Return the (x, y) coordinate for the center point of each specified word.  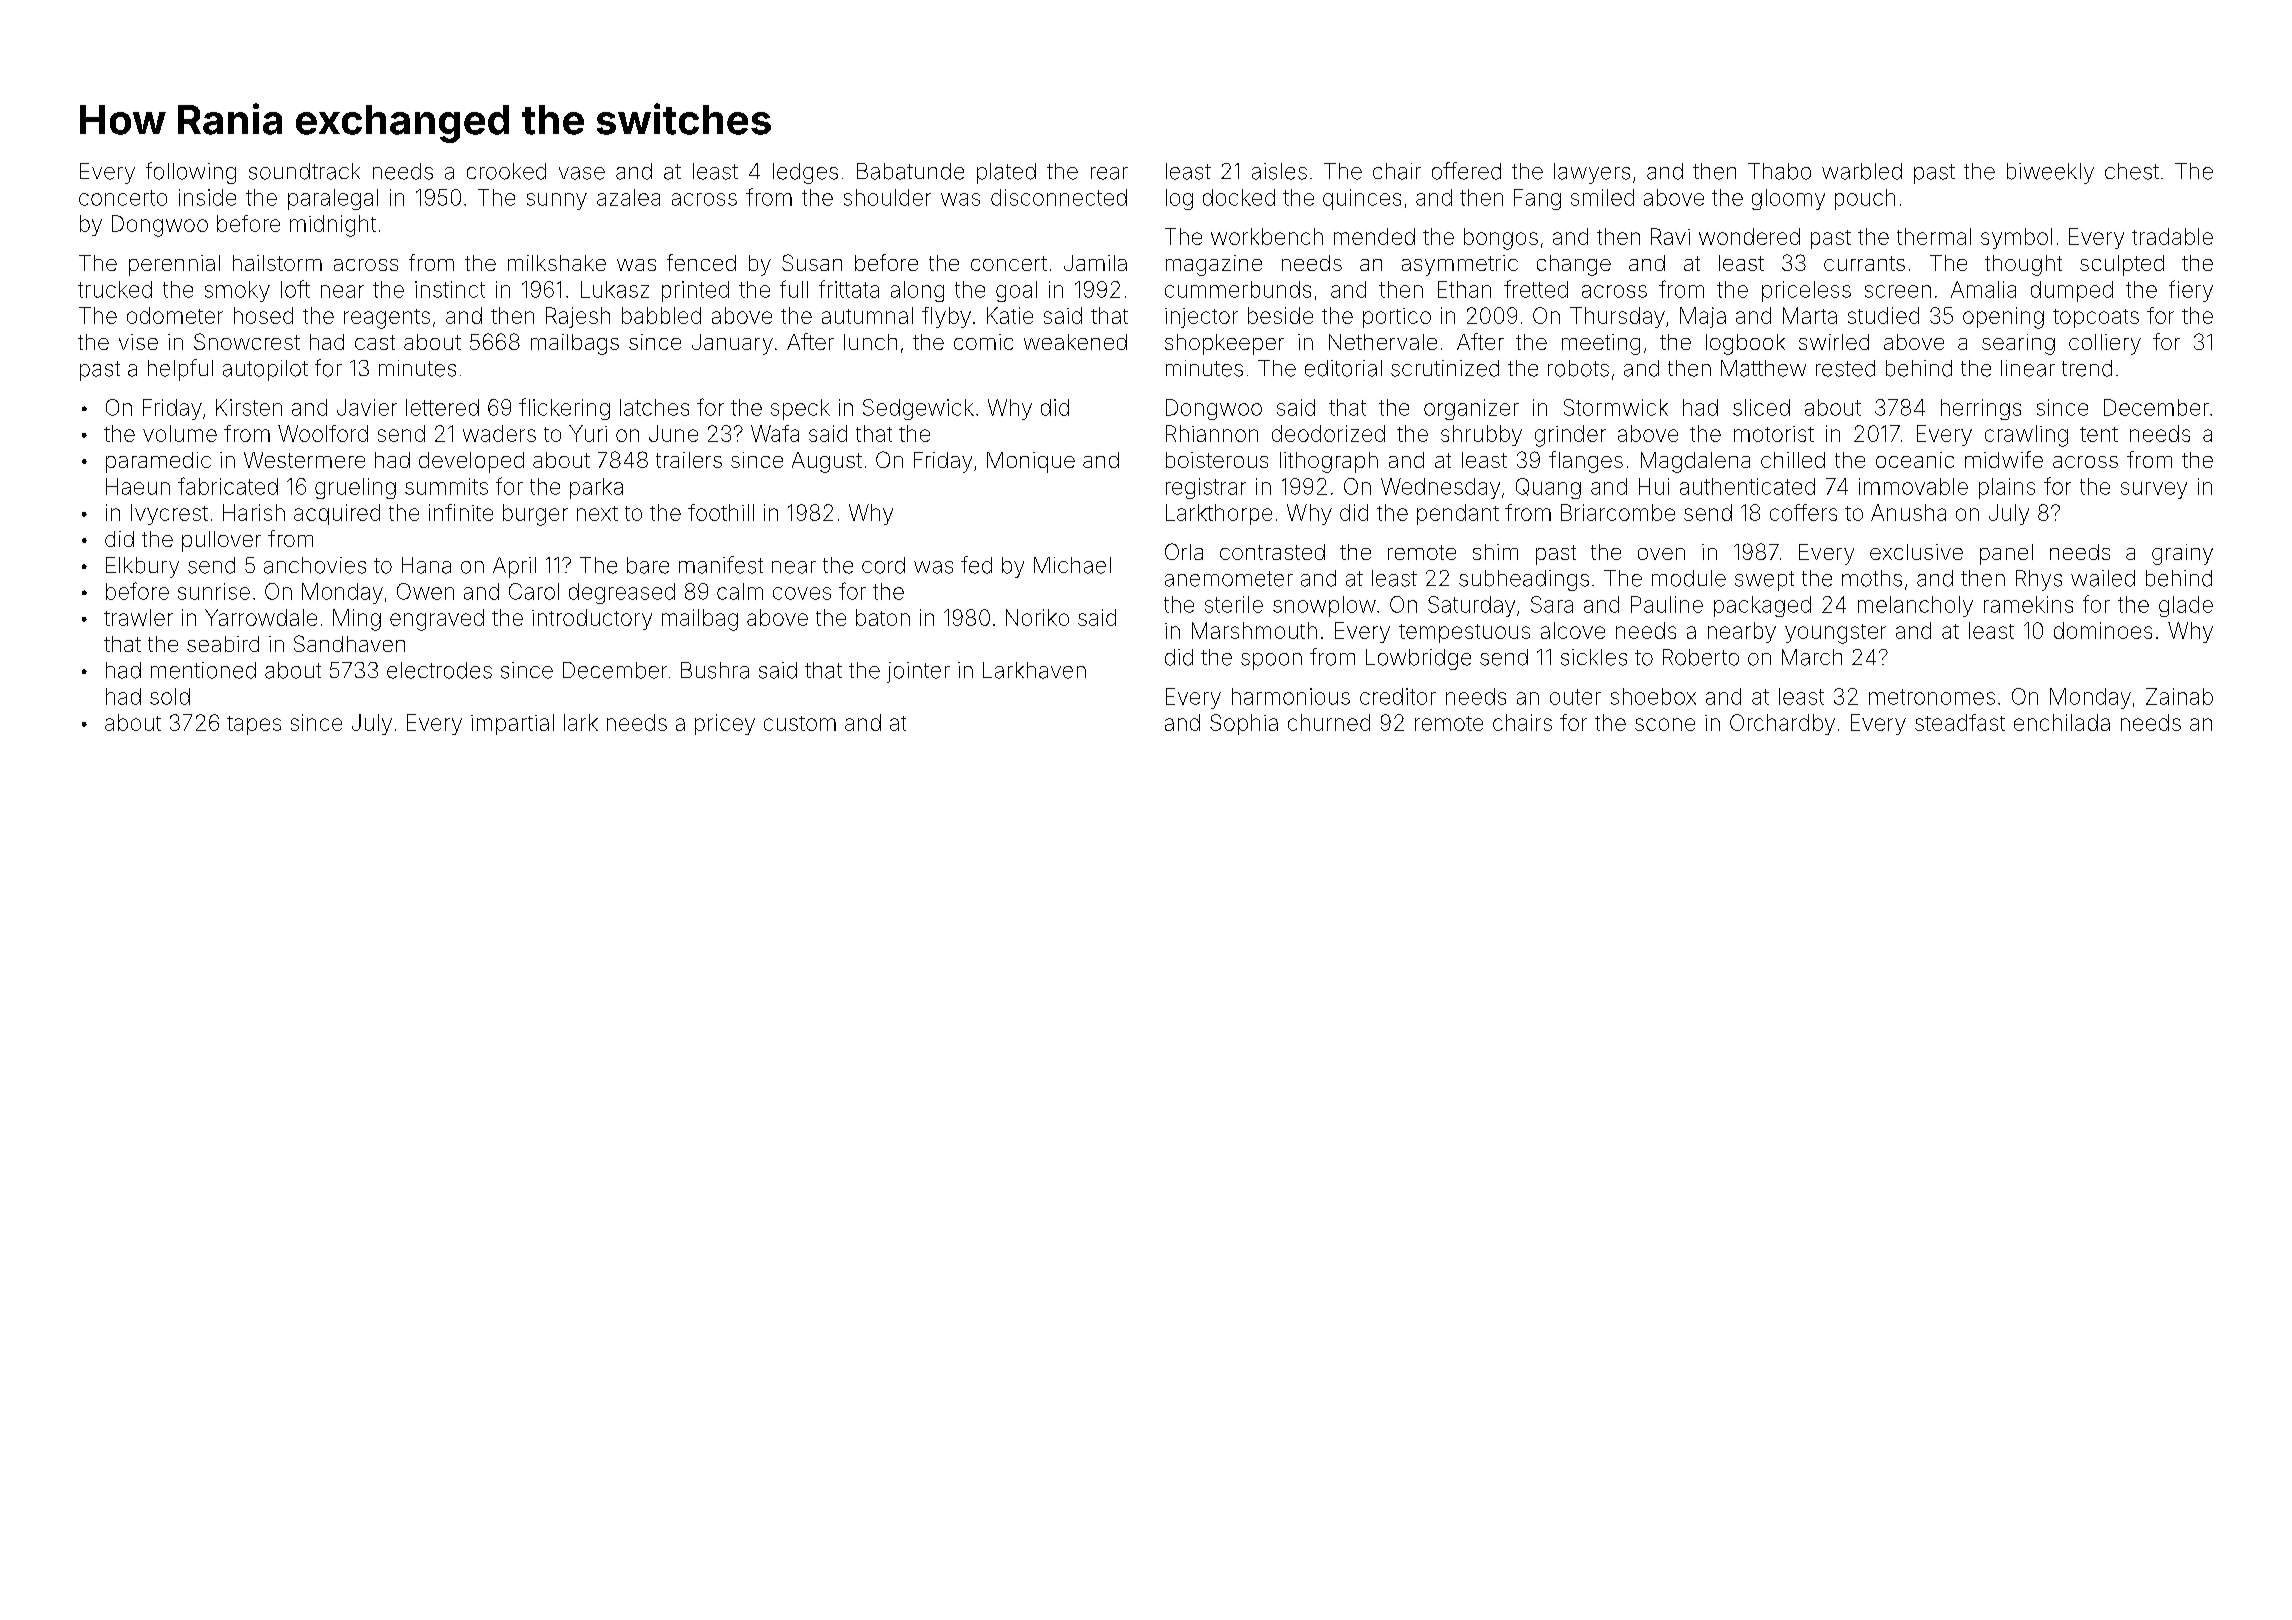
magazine (1214, 265)
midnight (333, 226)
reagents (387, 319)
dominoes (2103, 630)
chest (2132, 171)
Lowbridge (1418, 659)
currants (1864, 263)
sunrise (214, 591)
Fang (1537, 199)
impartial (512, 724)
